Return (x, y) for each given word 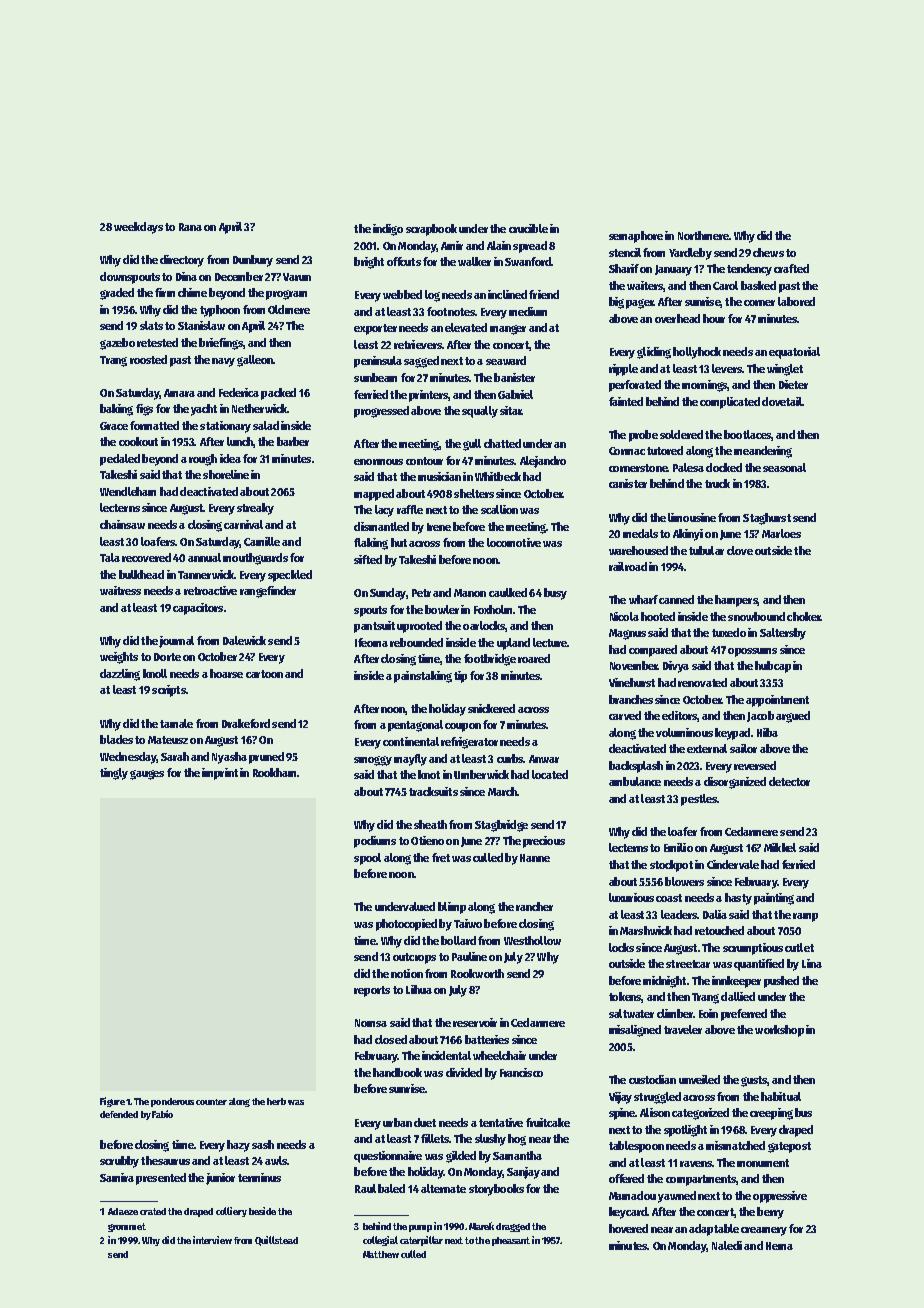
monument (763, 1163)
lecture (550, 642)
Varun (297, 277)
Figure (112, 1102)
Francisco (521, 1072)
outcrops (414, 958)
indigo (388, 230)
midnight (664, 982)
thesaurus (165, 1160)
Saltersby (783, 634)
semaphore (636, 237)
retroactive (210, 590)
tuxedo (729, 632)
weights (119, 658)
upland (513, 644)
